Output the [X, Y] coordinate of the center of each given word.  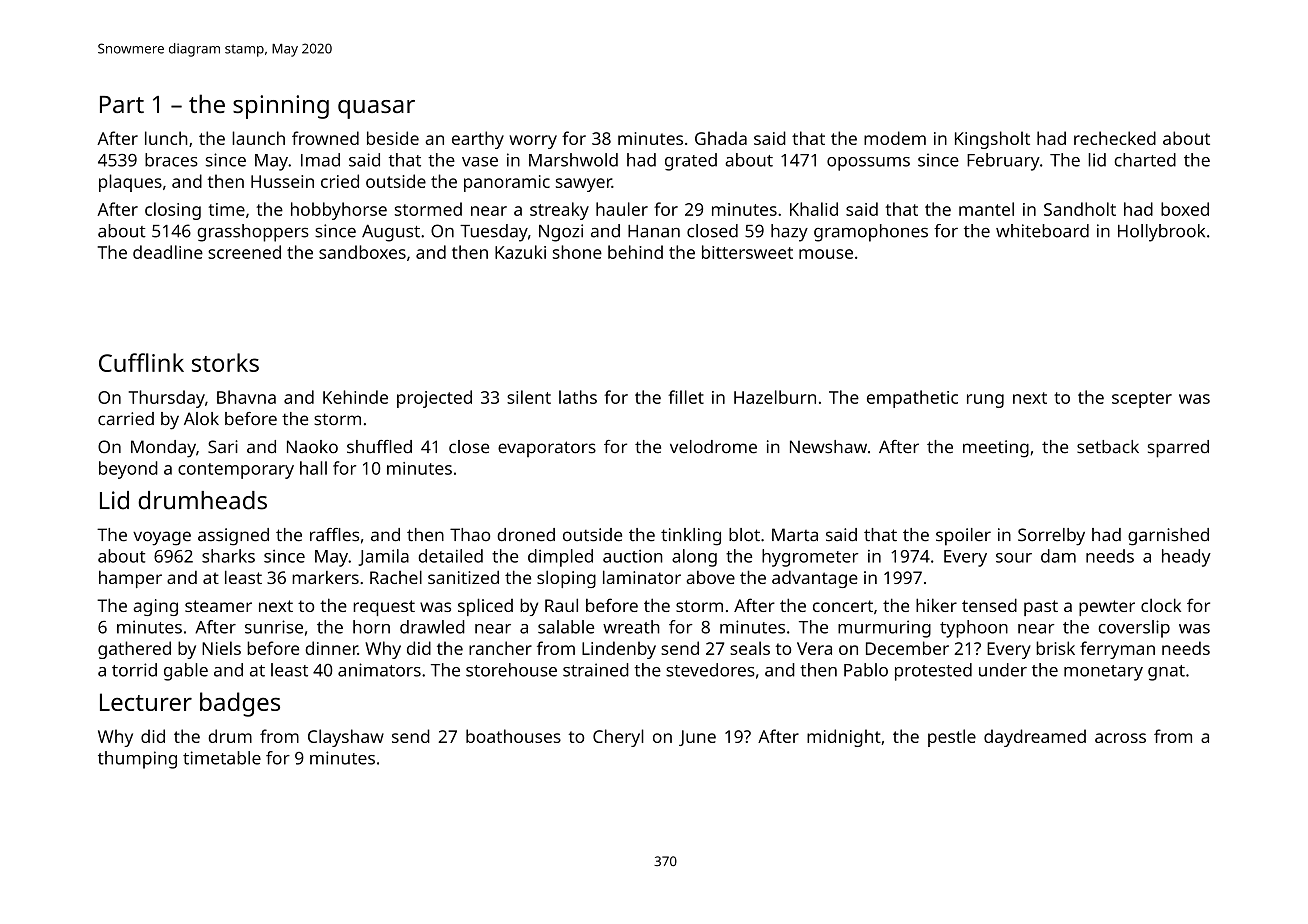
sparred [1178, 449]
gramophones [871, 233]
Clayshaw [346, 738]
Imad [320, 160]
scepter [1142, 400]
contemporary [236, 471]
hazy [789, 233]
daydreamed [1035, 738]
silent [529, 397]
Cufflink [141, 362]
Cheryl [618, 738]
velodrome [713, 447]
